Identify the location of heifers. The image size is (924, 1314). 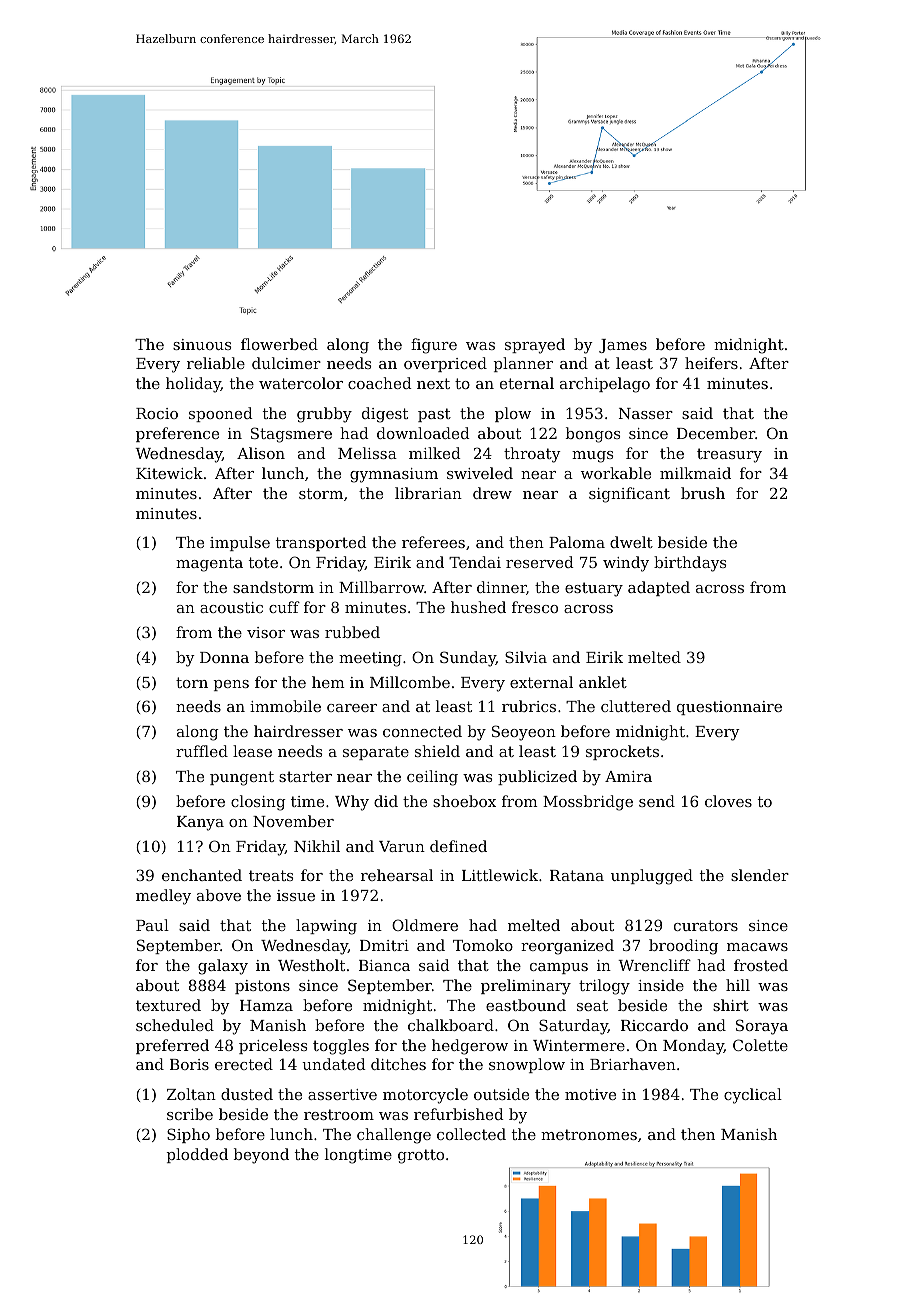
(711, 363).
